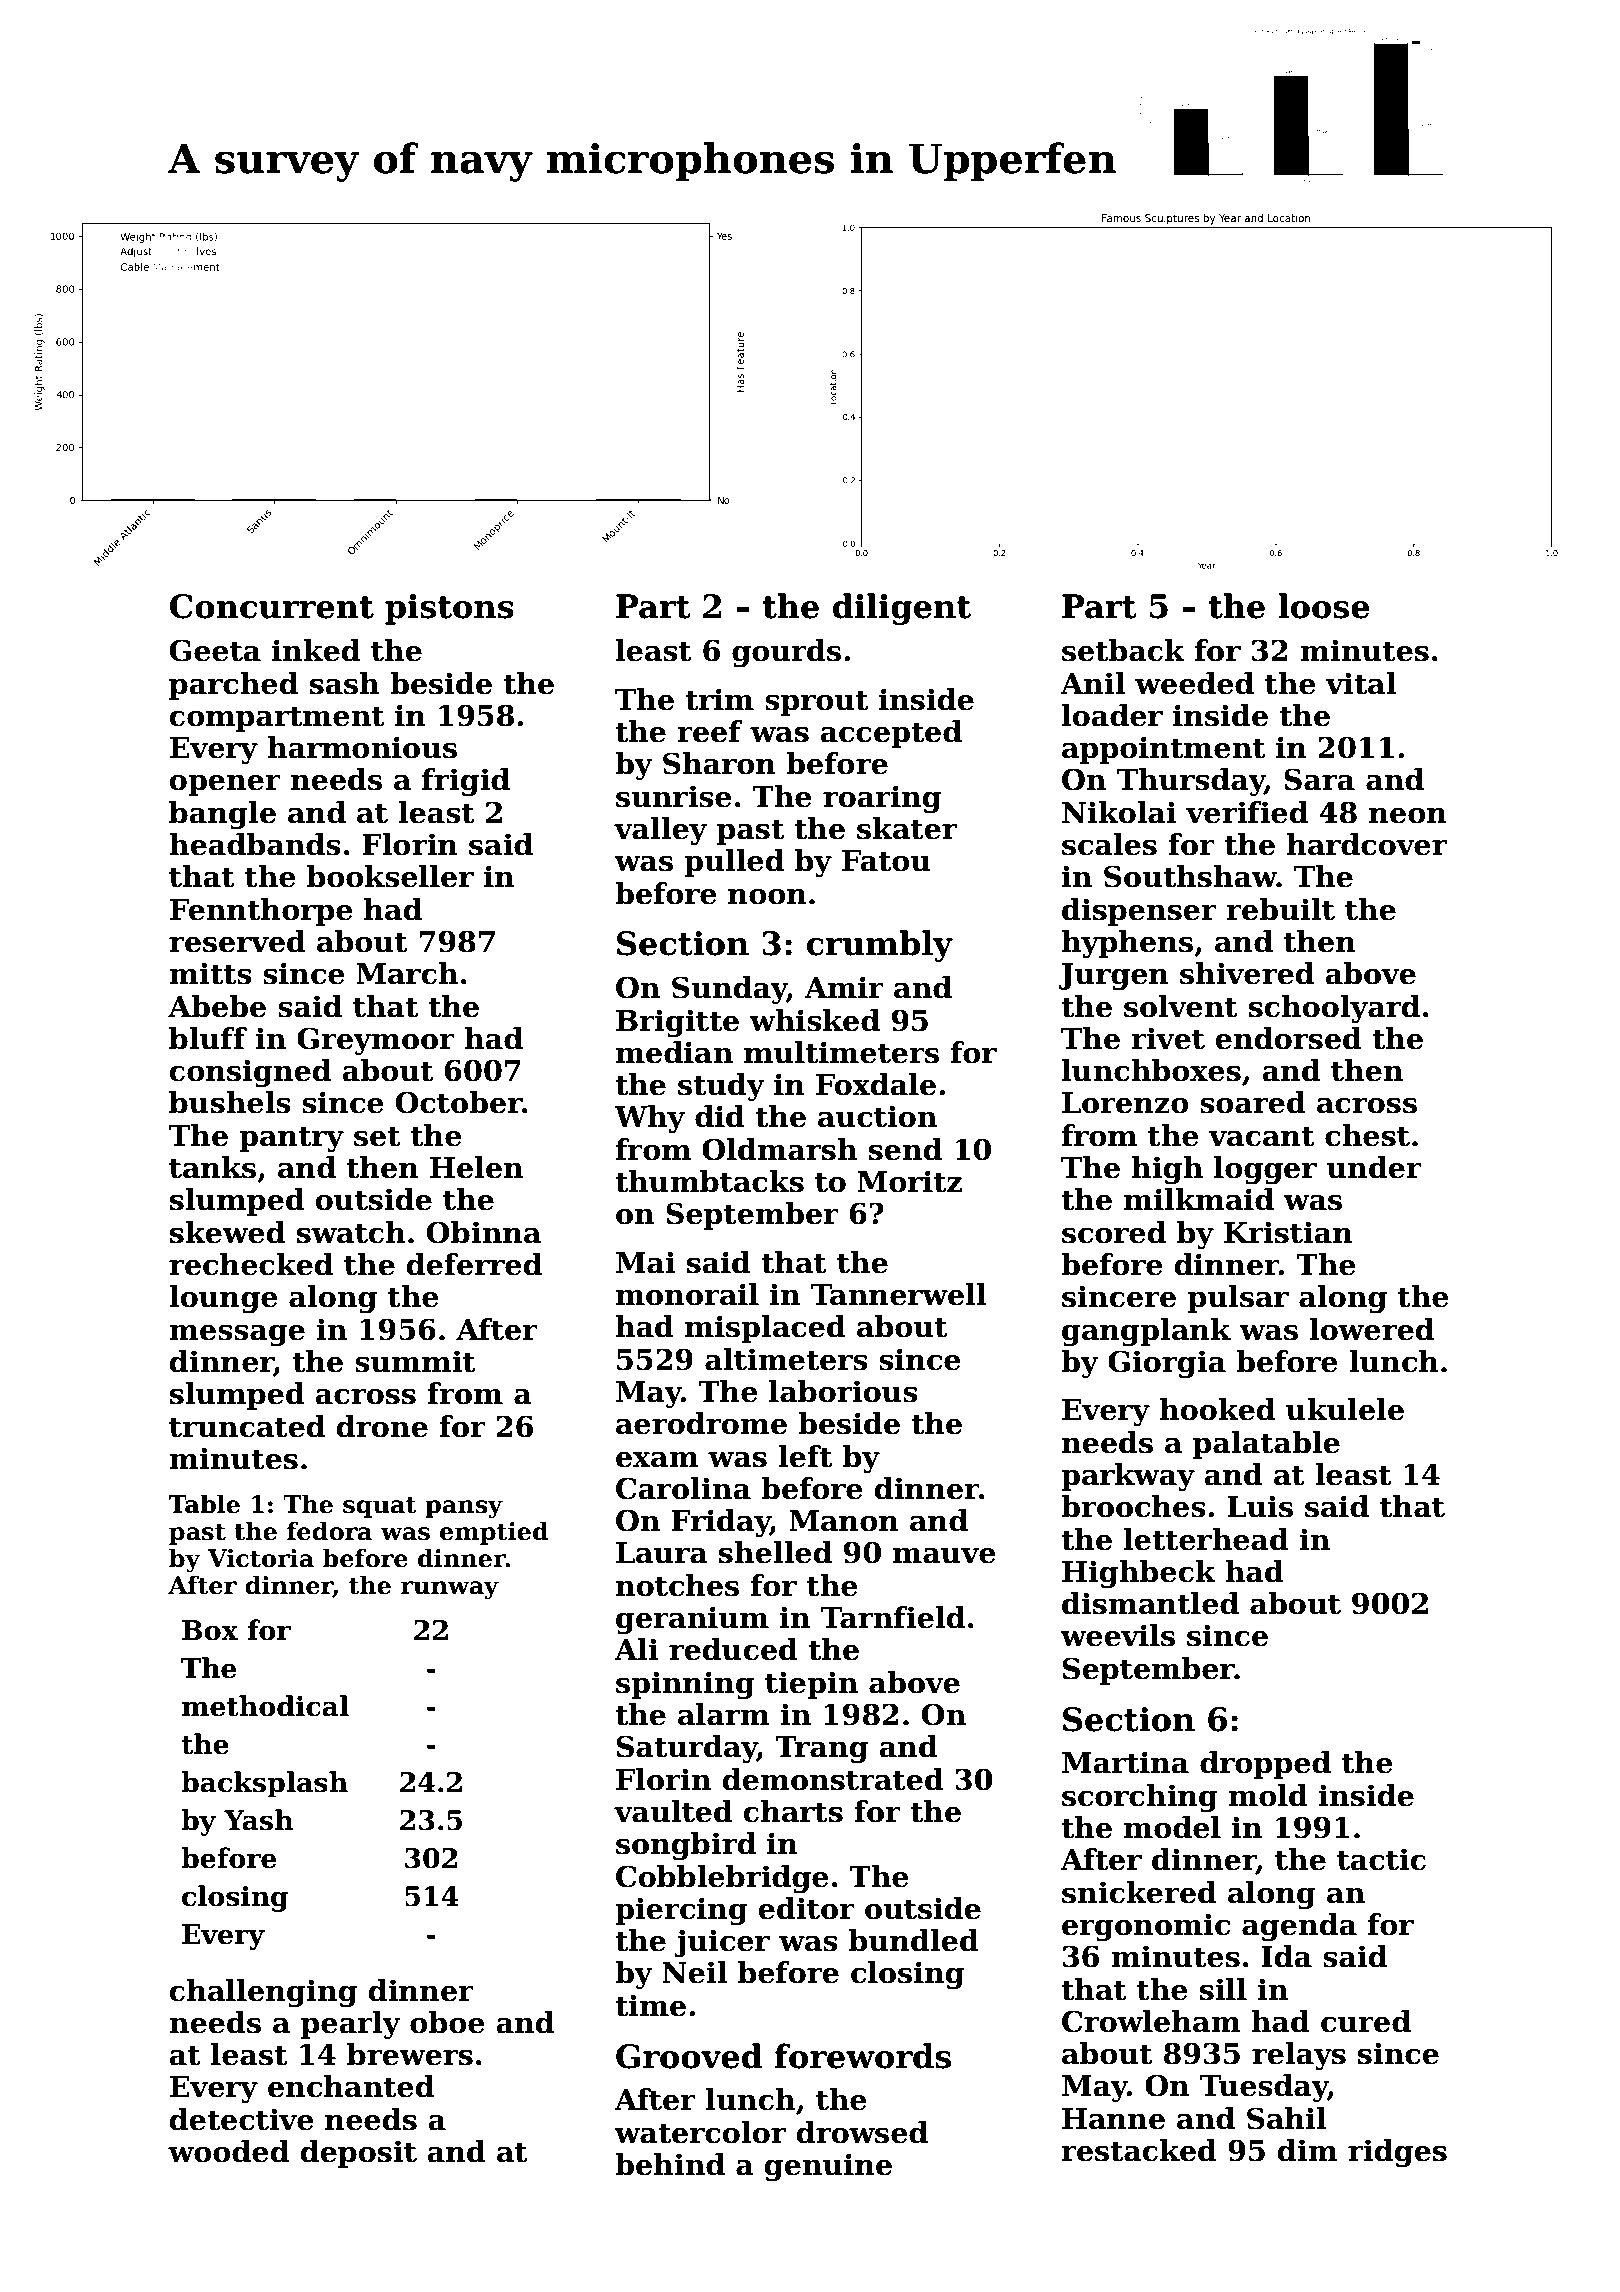  I want to click on frigid, so click(466, 782).
